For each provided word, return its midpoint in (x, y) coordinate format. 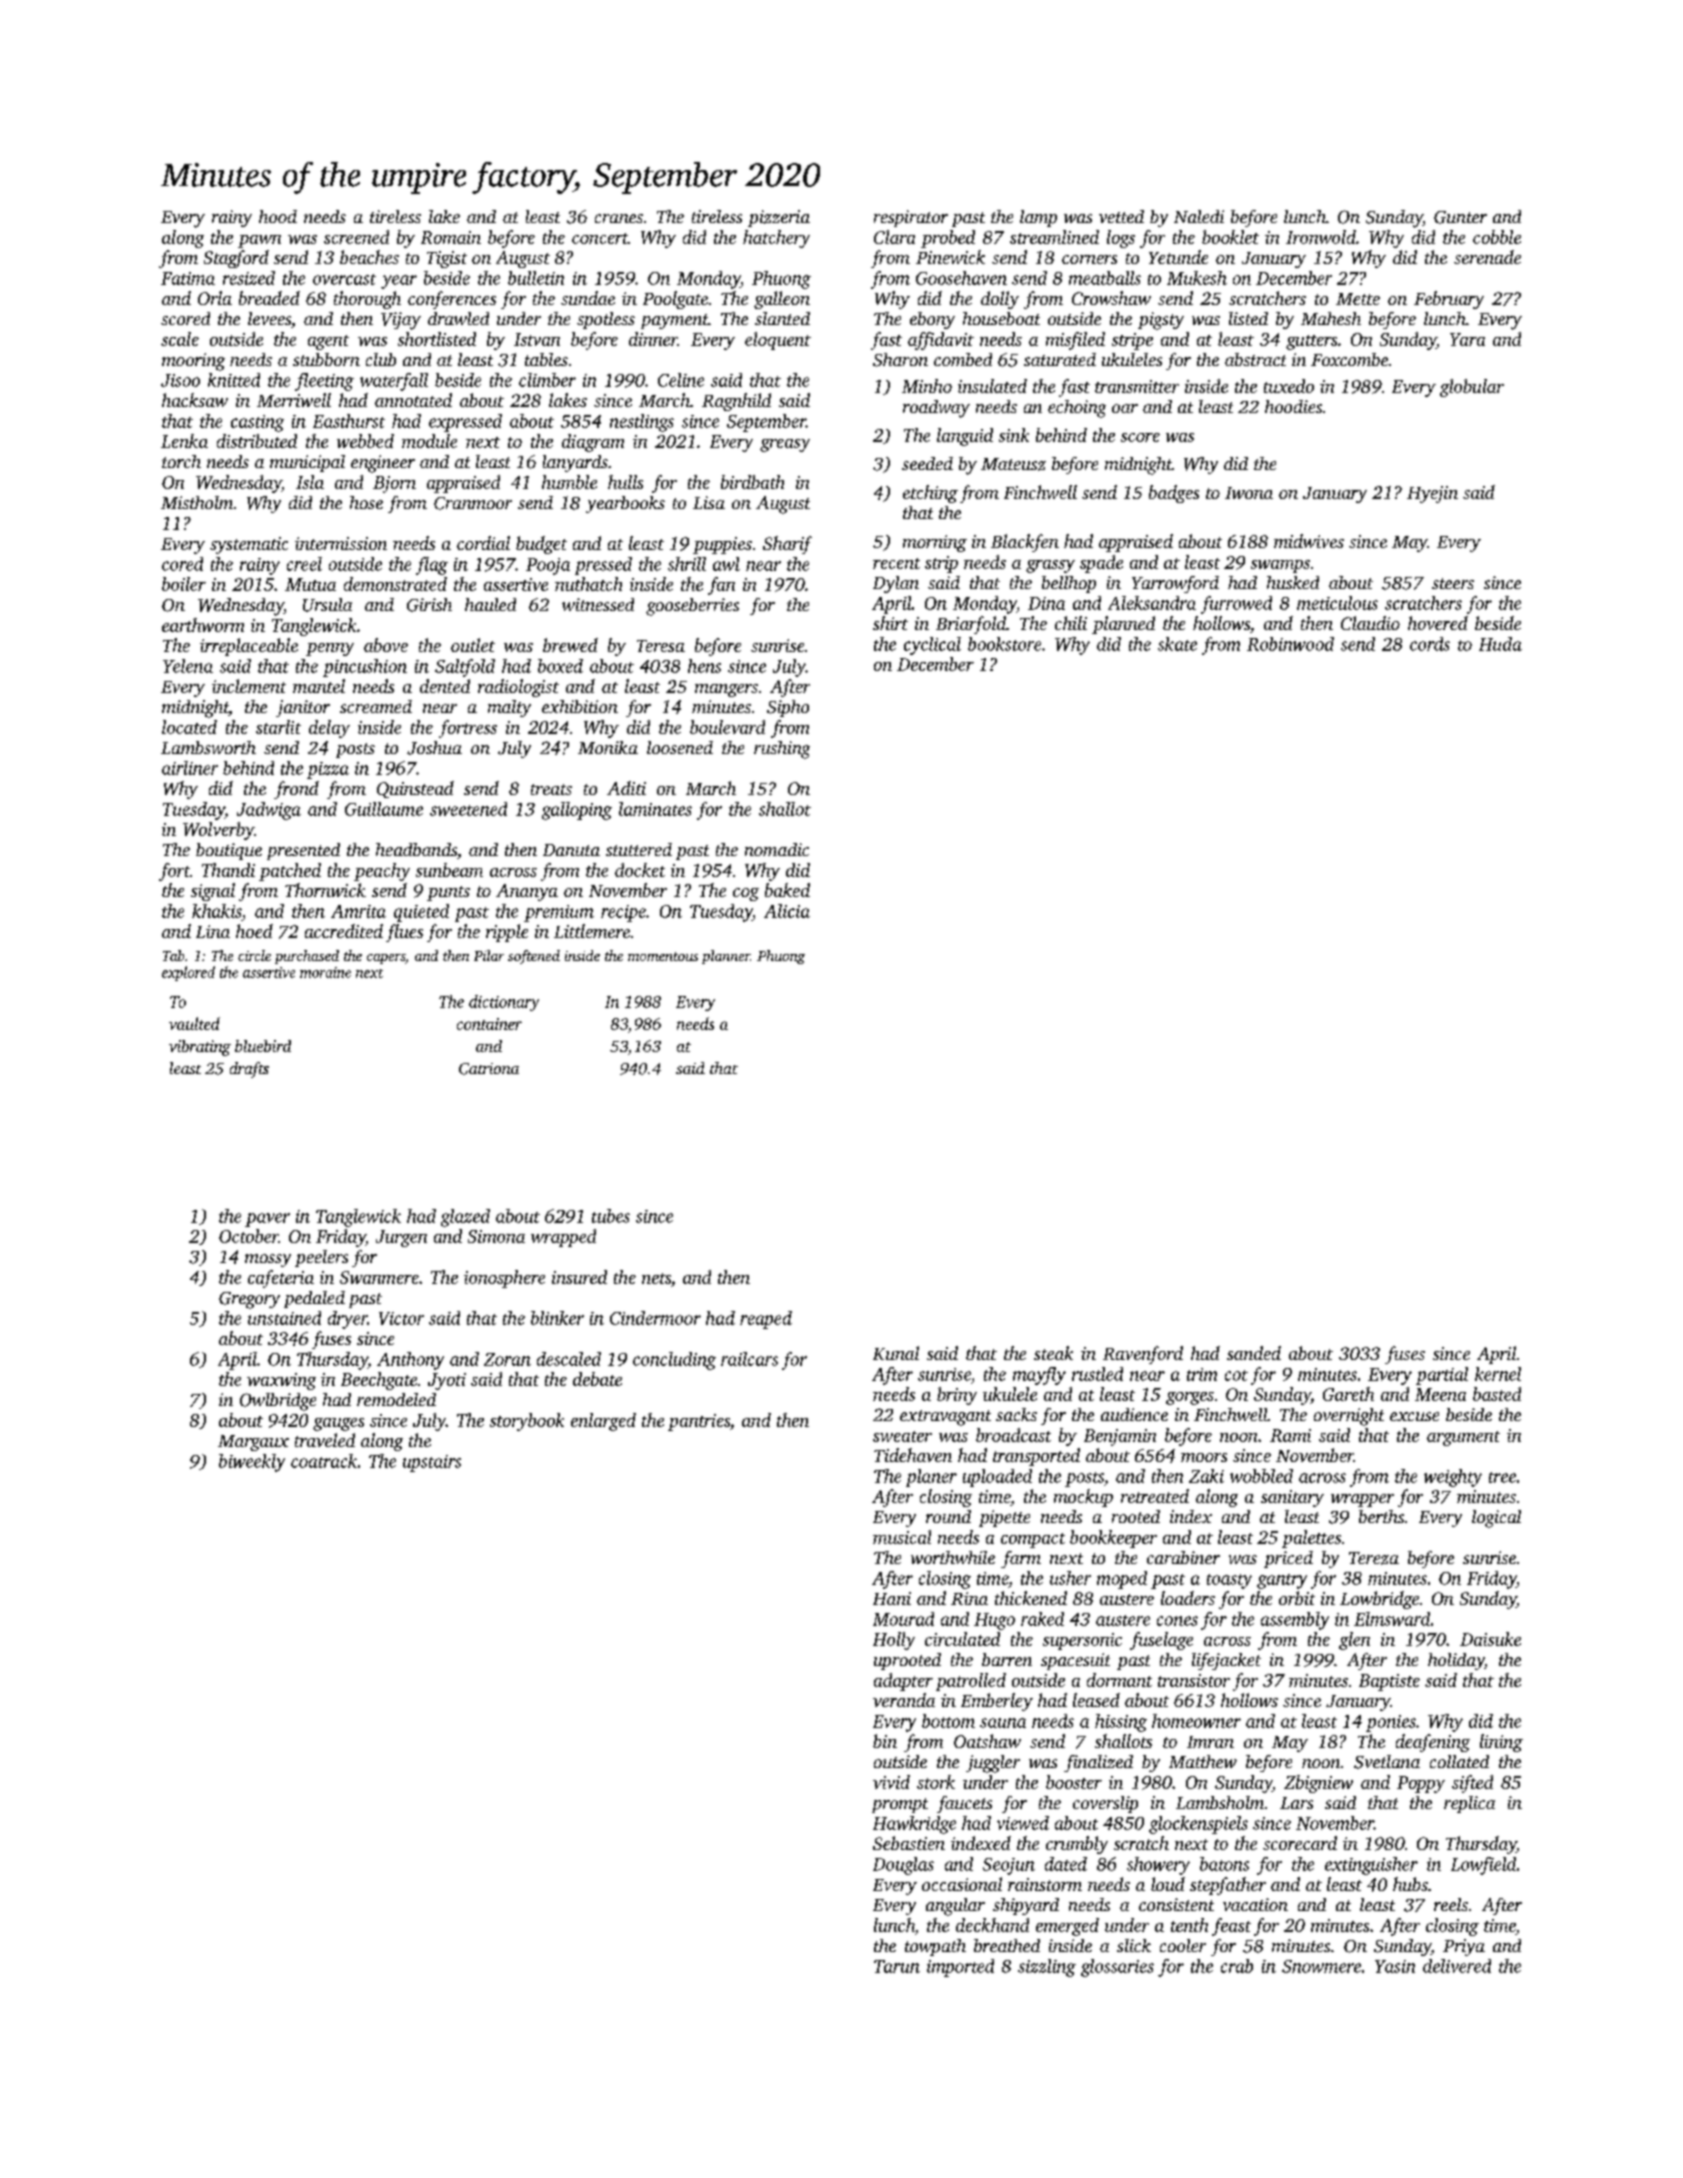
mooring (193, 362)
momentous (663, 956)
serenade (1487, 257)
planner (726, 957)
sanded (1254, 1353)
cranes (619, 218)
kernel (1498, 1374)
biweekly (252, 1463)
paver (267, 1220)
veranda (904, 1700)
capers (386, 959)
